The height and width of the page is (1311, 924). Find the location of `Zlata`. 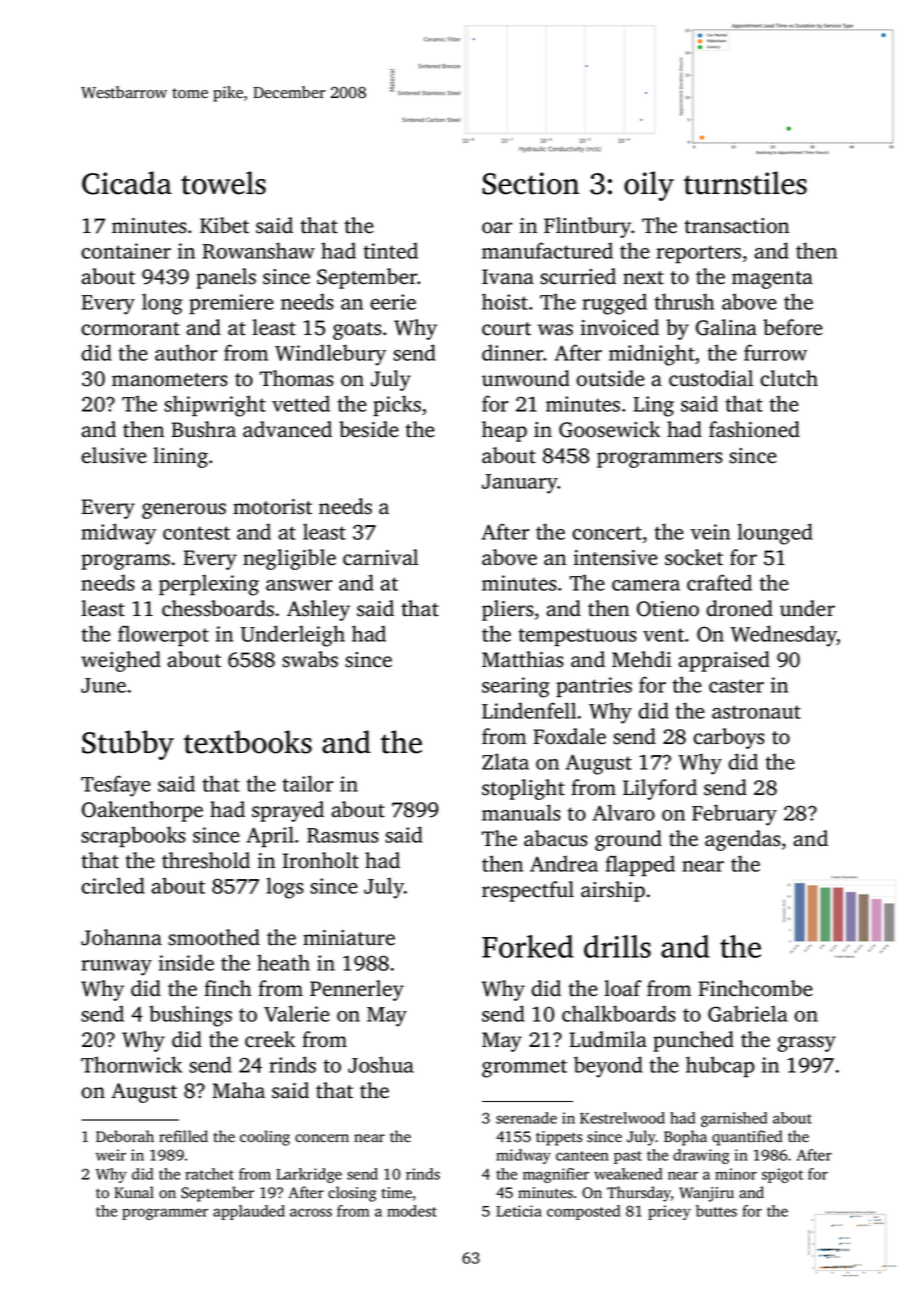

Zlata is located at coordinates (505, 761).
